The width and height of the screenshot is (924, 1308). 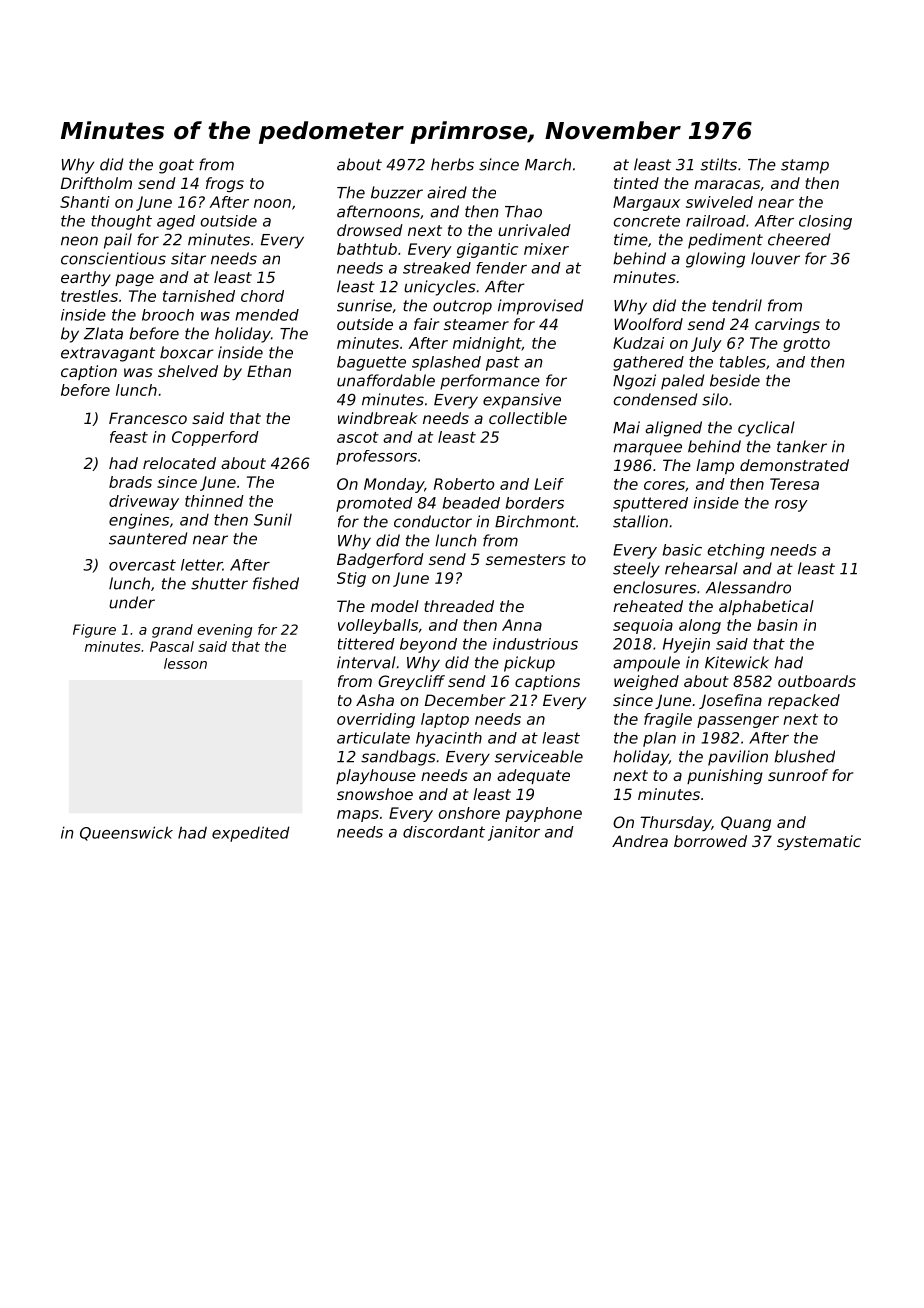 I want to click on louver, so click(x=775, y=258).
